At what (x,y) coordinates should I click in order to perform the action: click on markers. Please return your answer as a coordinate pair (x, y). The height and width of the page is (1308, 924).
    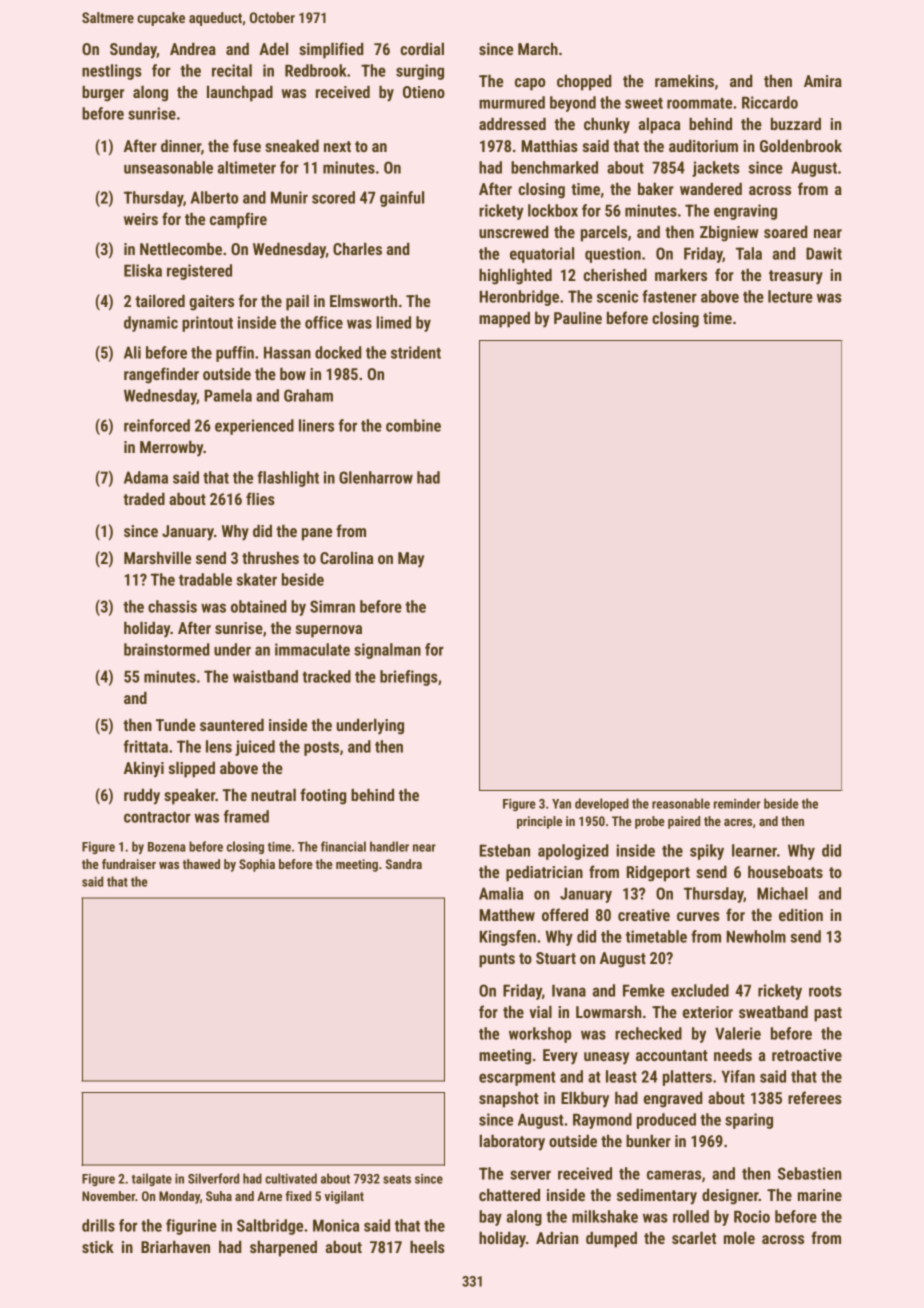
    Looking at the image, I should click on (681, 274).
